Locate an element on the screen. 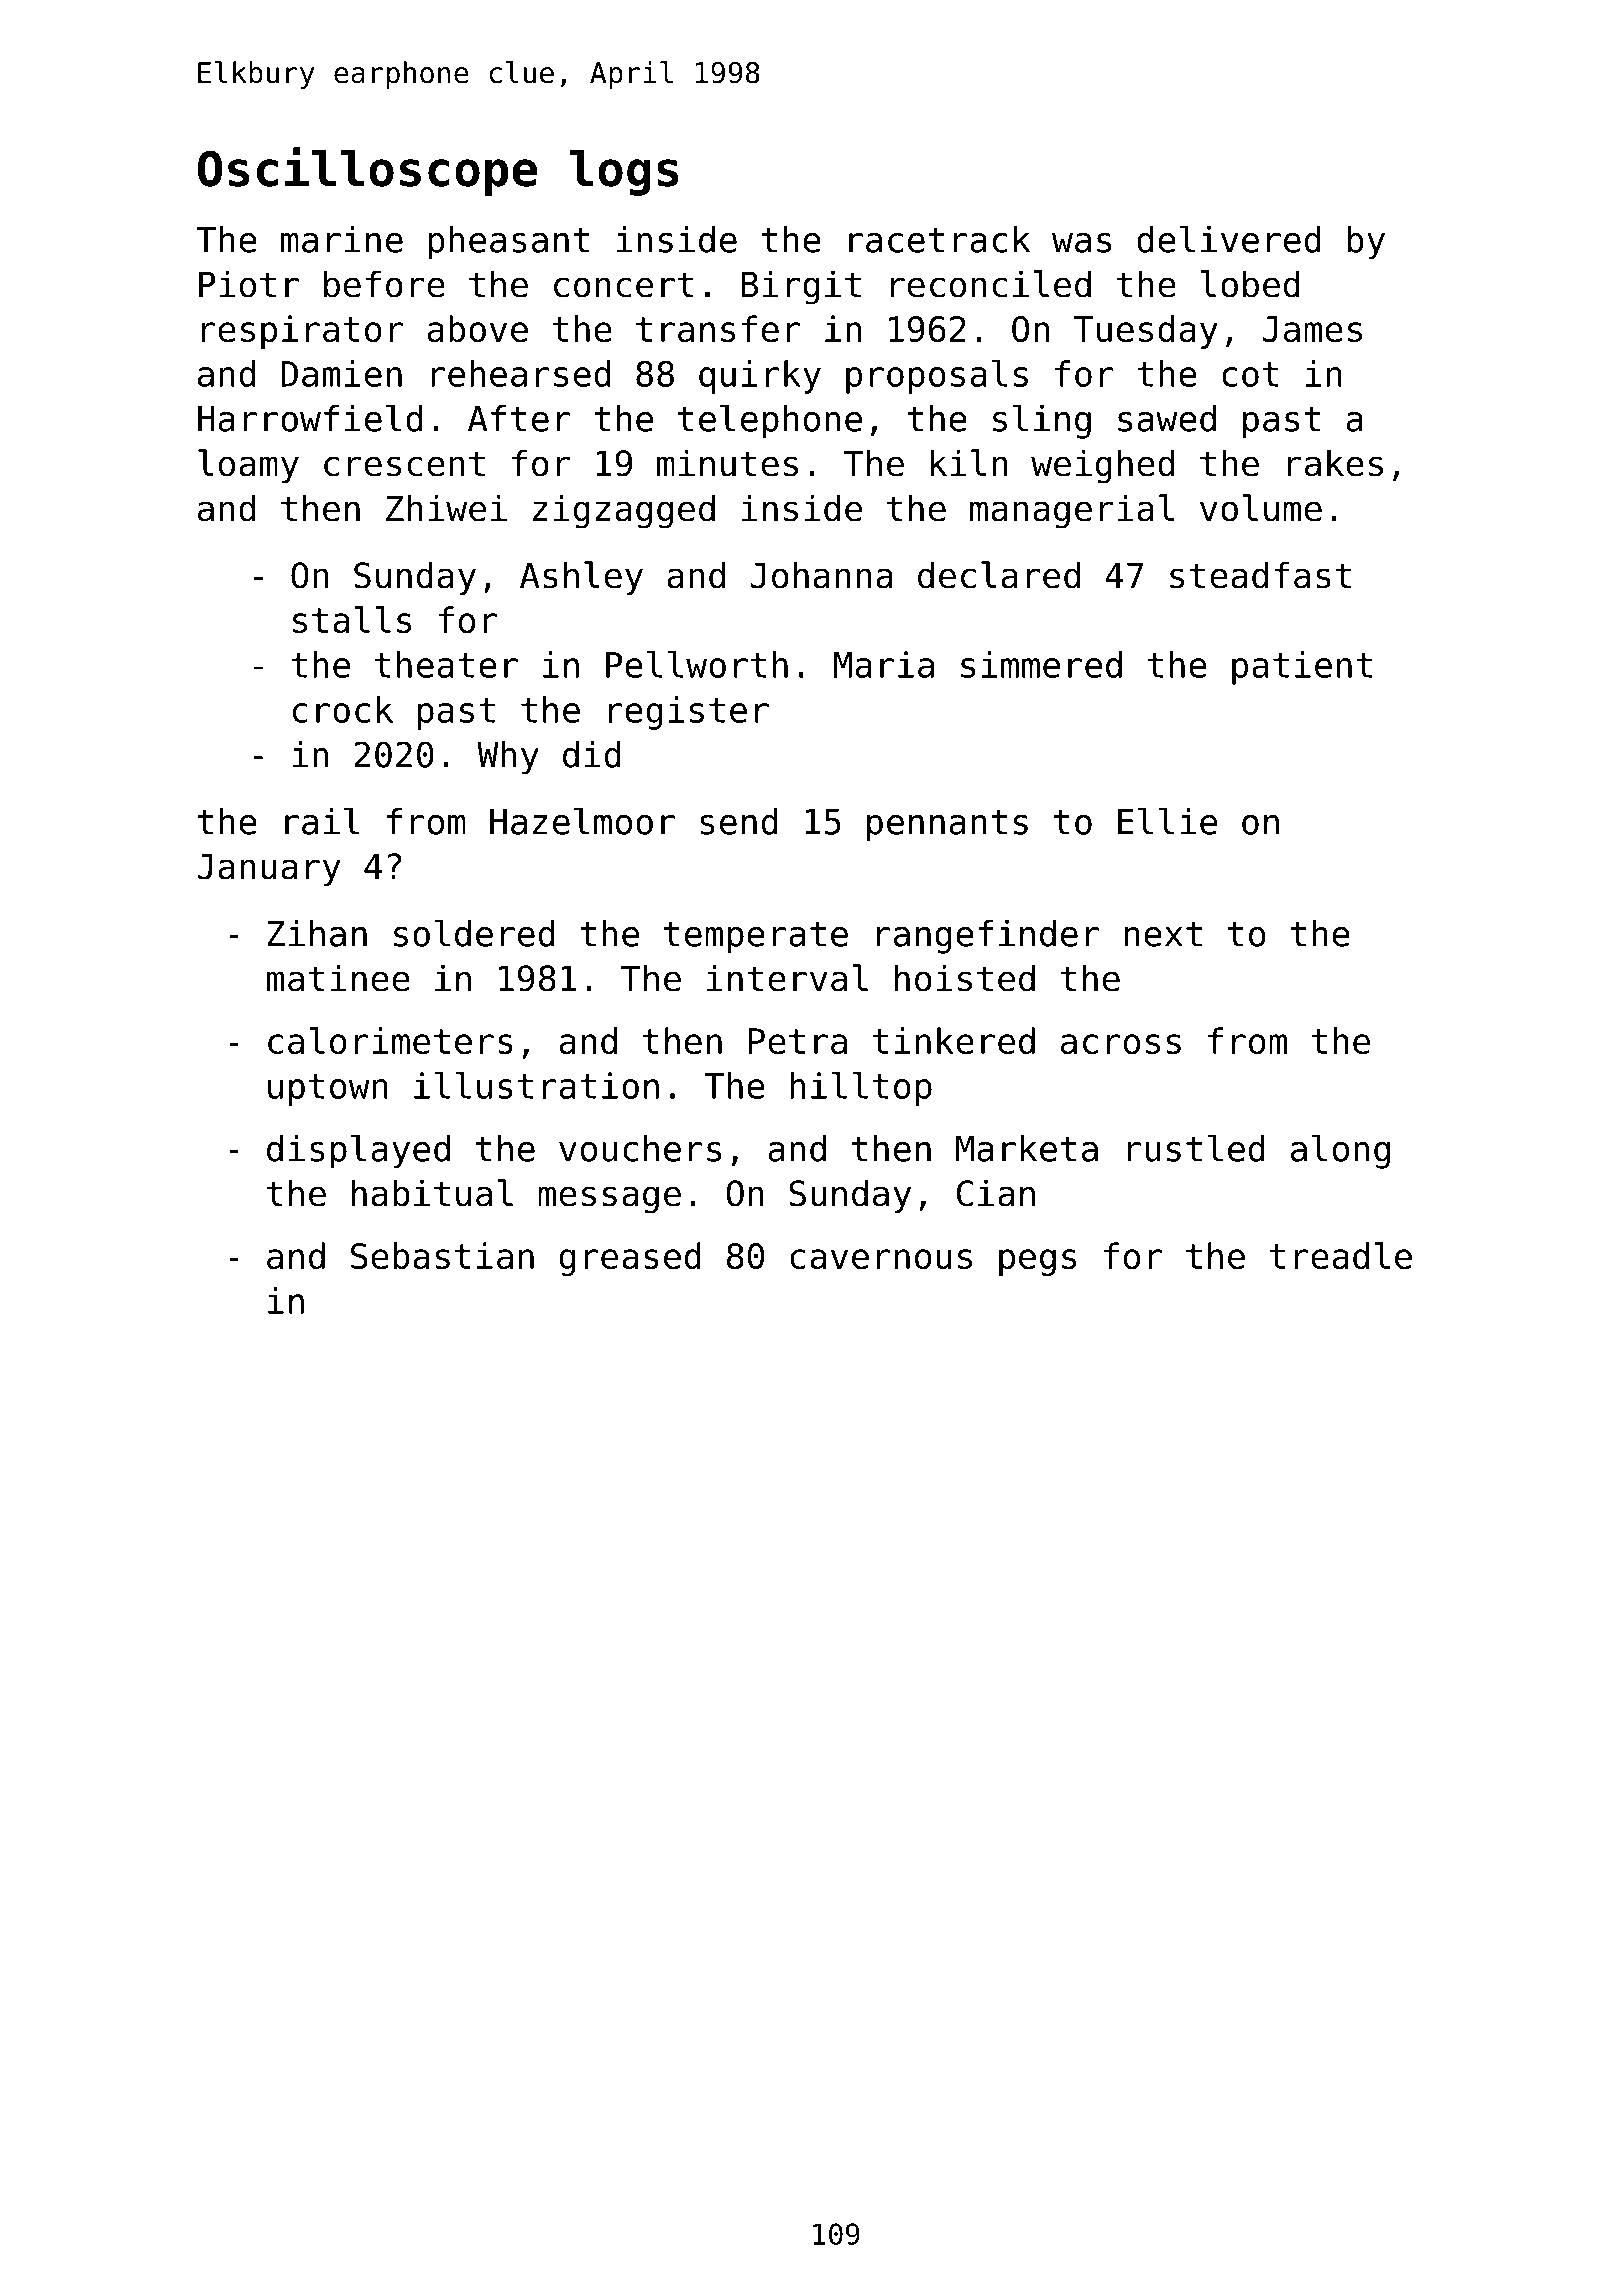 This screenshot has height=2292, width=1620. displayed is located at coordinates (358, 1151).
